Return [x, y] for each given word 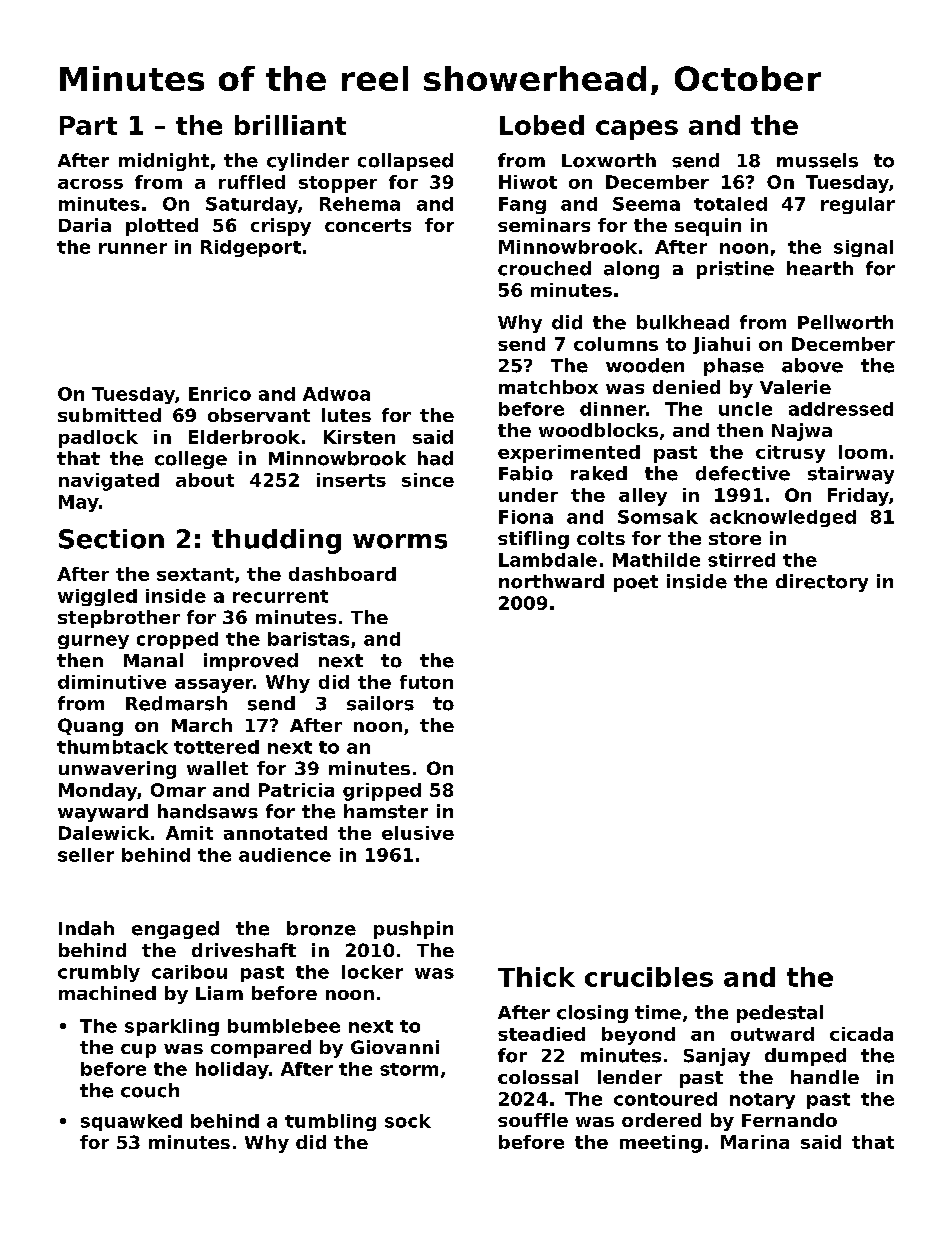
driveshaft [244, 950]
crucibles [649, 977]
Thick [536, 977]
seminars [544, 225]
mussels [817, 160]
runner [133, 248]
